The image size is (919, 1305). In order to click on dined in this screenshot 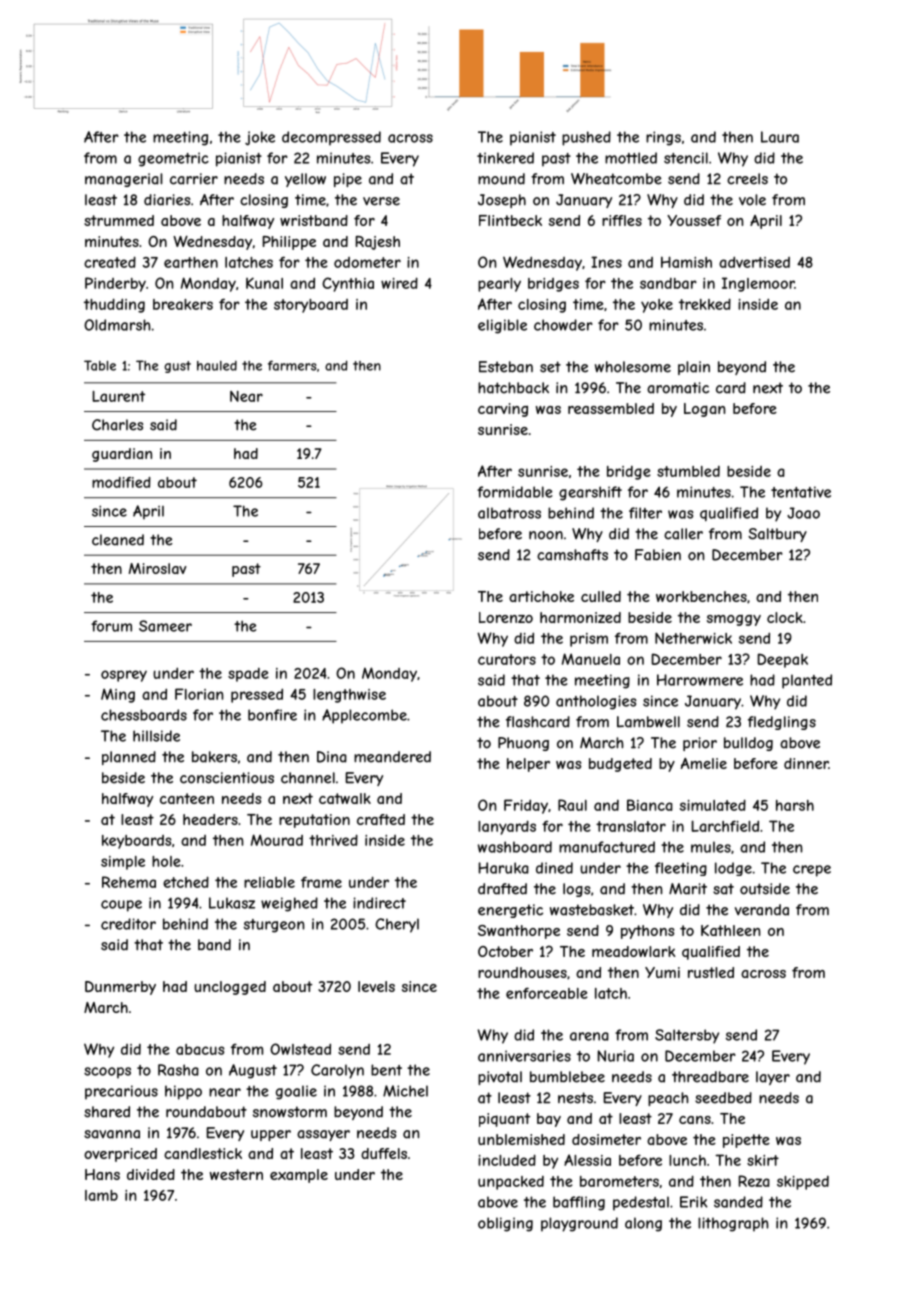, I will do `click(554, 868)`.
